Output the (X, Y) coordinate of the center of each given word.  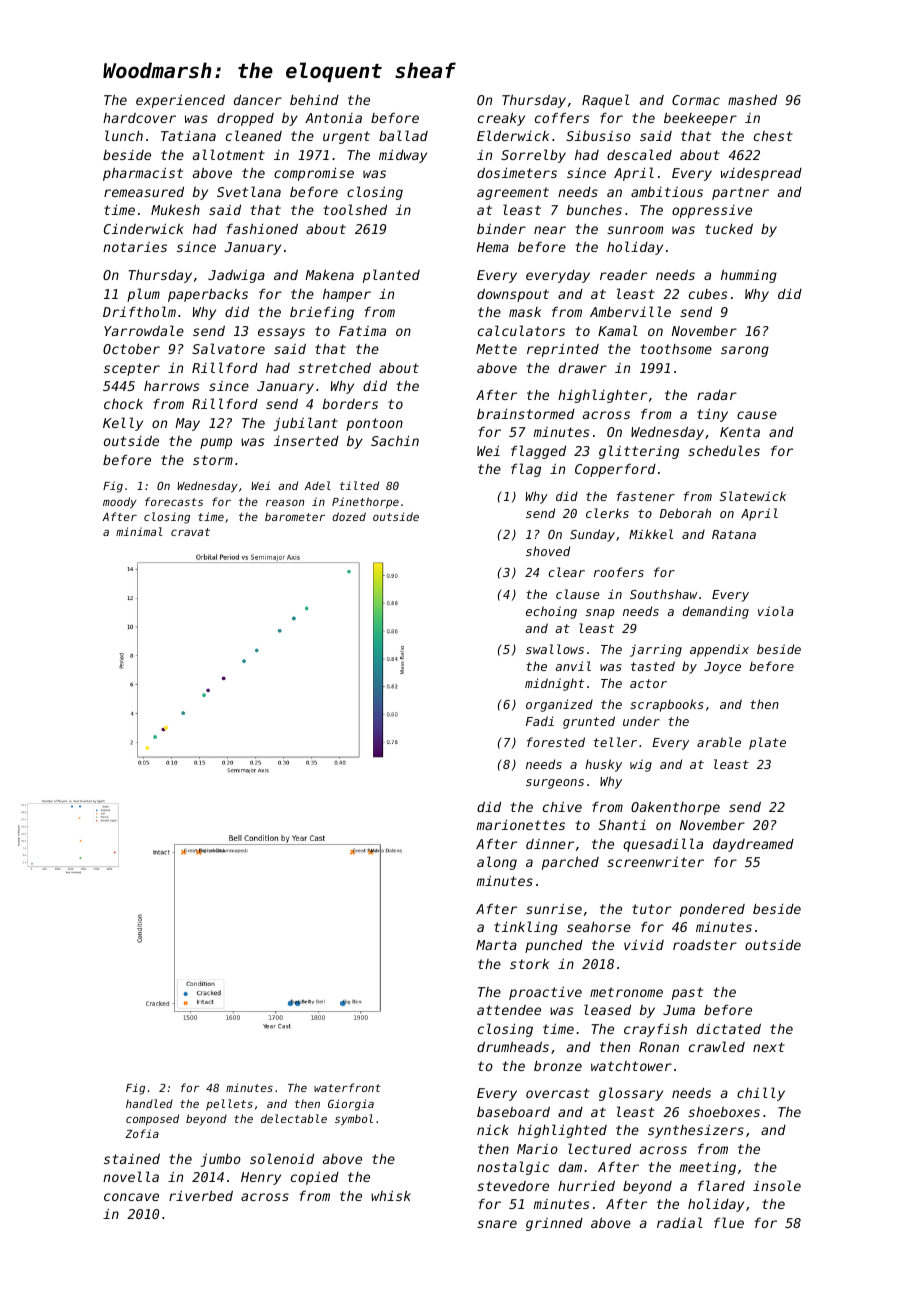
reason (285, 503)
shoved (548, 551)
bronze (558, 1066)
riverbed (201, 1195)
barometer (295, 516)
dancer (258, 100)
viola (776, 611)
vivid (644, 945)
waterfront (347, 1087)
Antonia (333, 118)
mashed (752, 100)
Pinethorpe (365, 503)
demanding (716, 612)
